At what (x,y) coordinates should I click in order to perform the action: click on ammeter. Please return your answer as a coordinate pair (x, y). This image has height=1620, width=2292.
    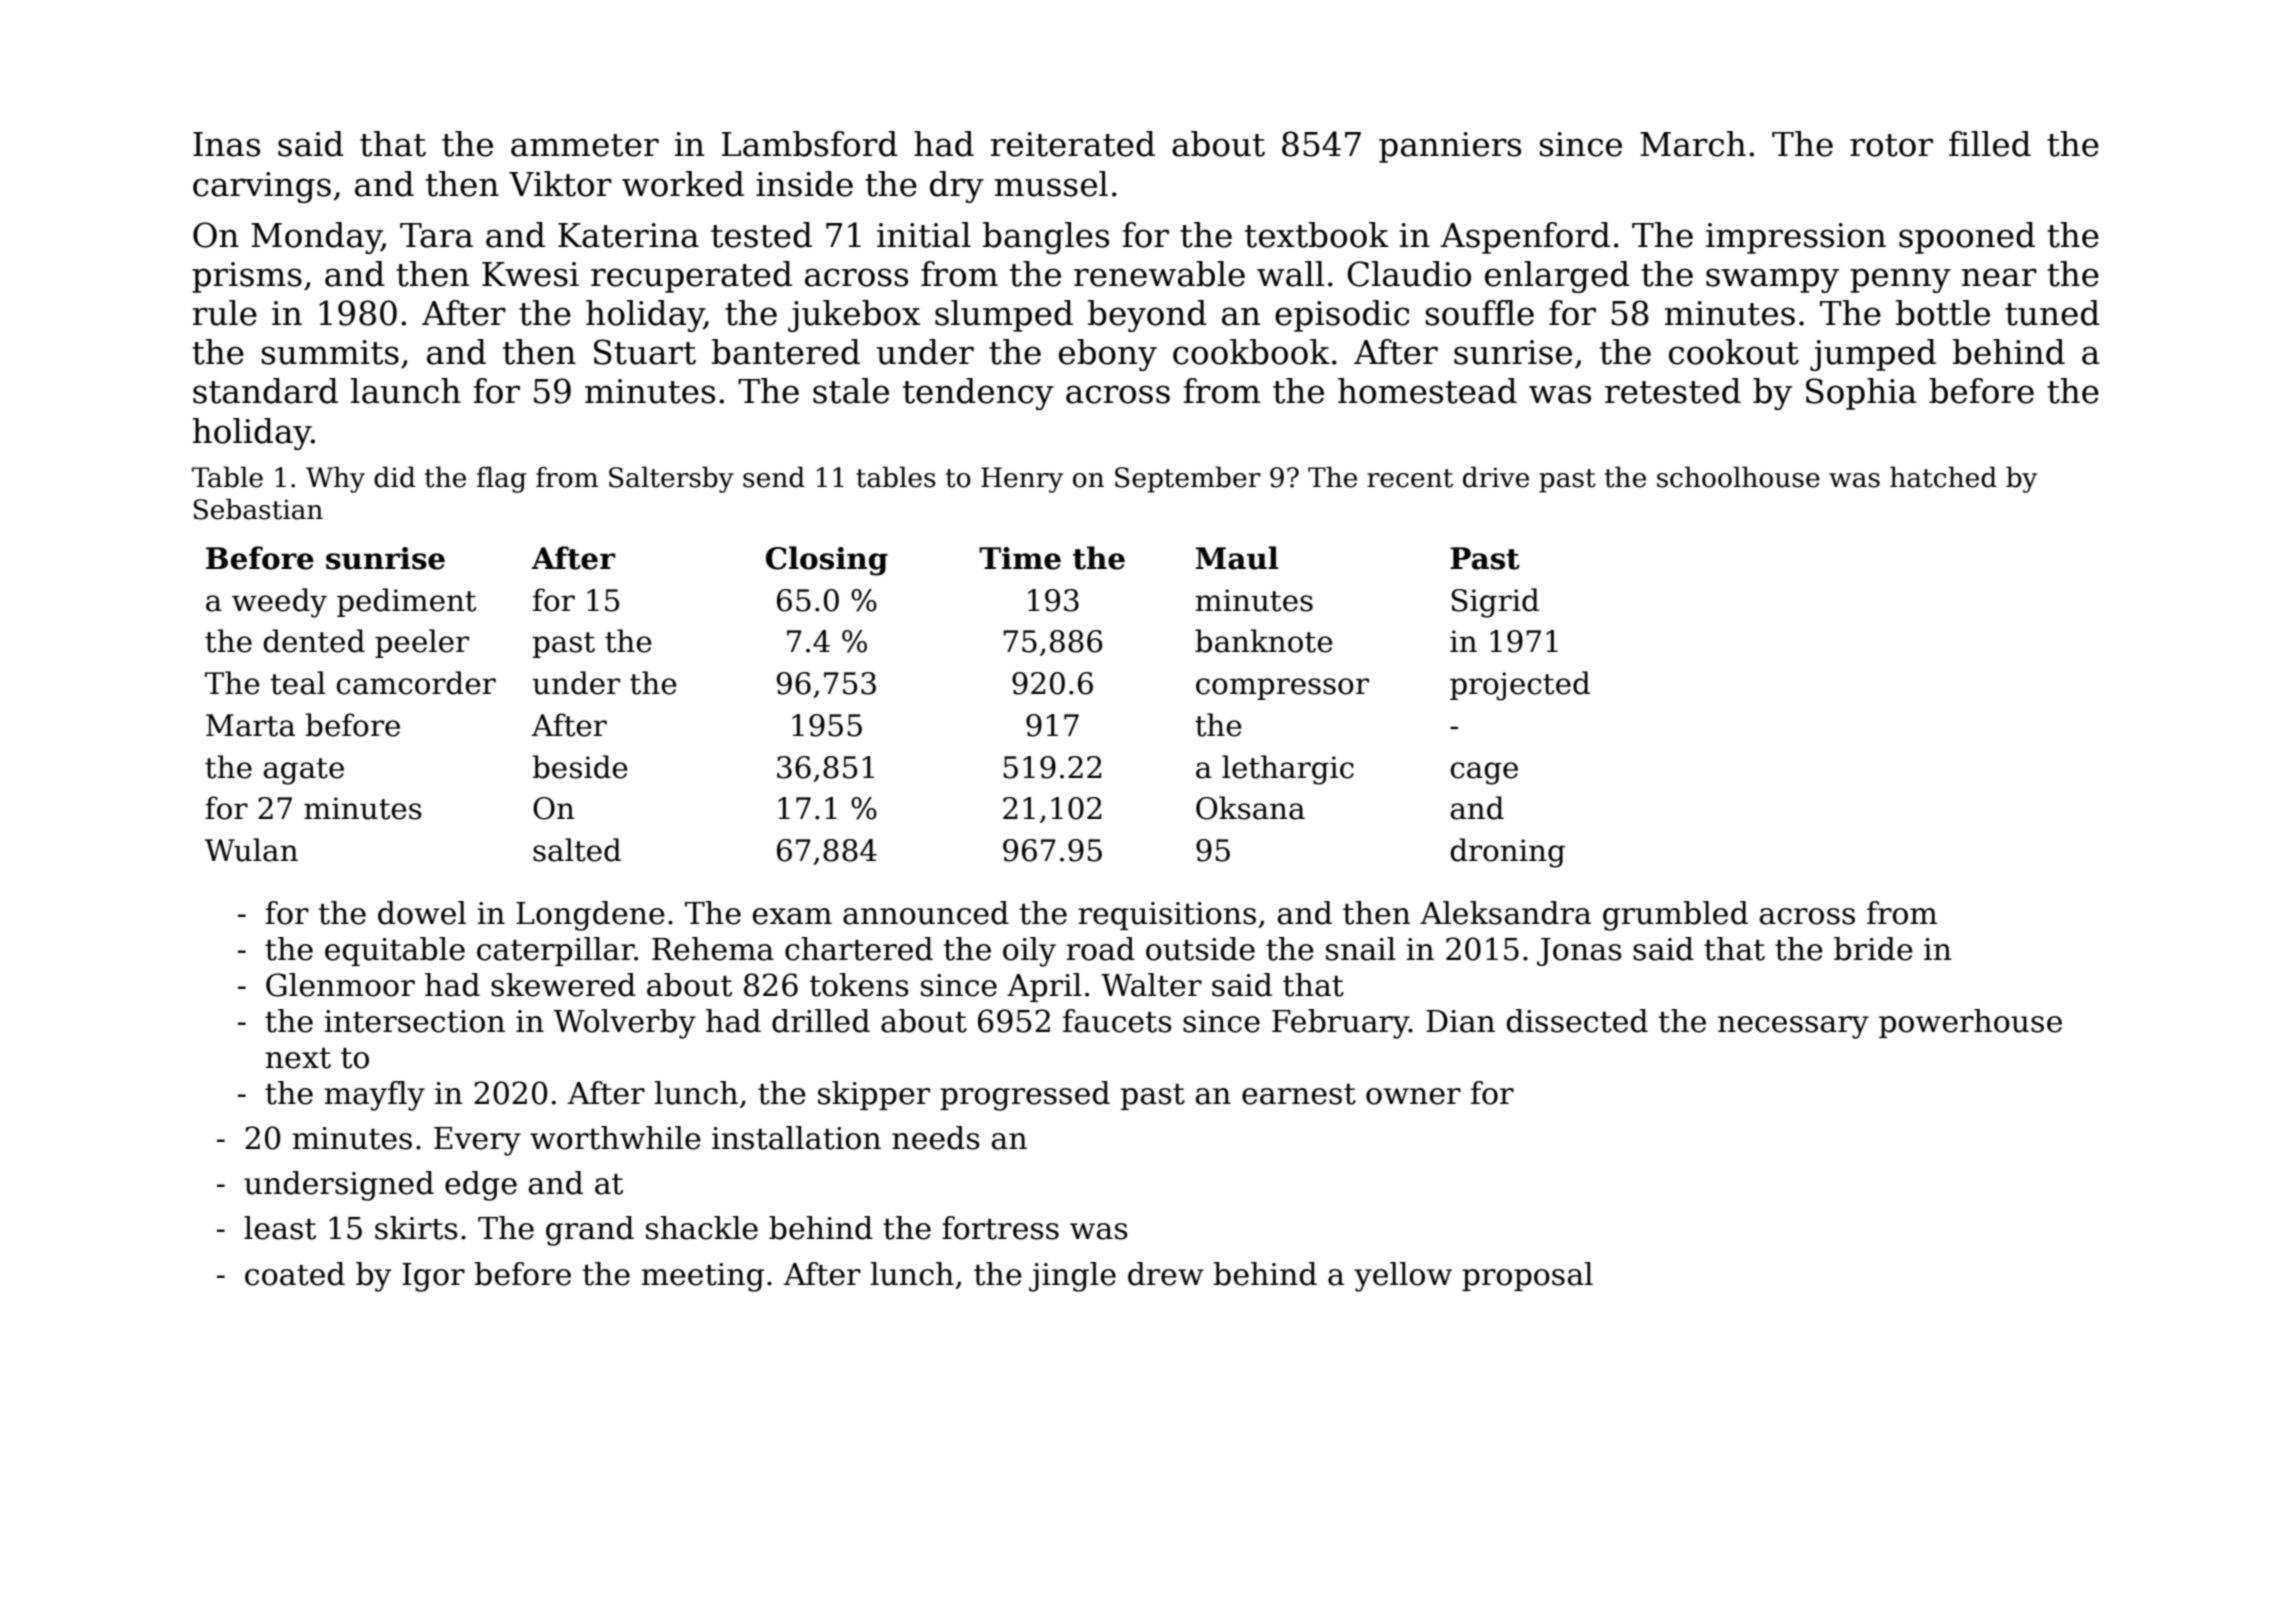
    Looking at the image, I should click on (585, 145).
